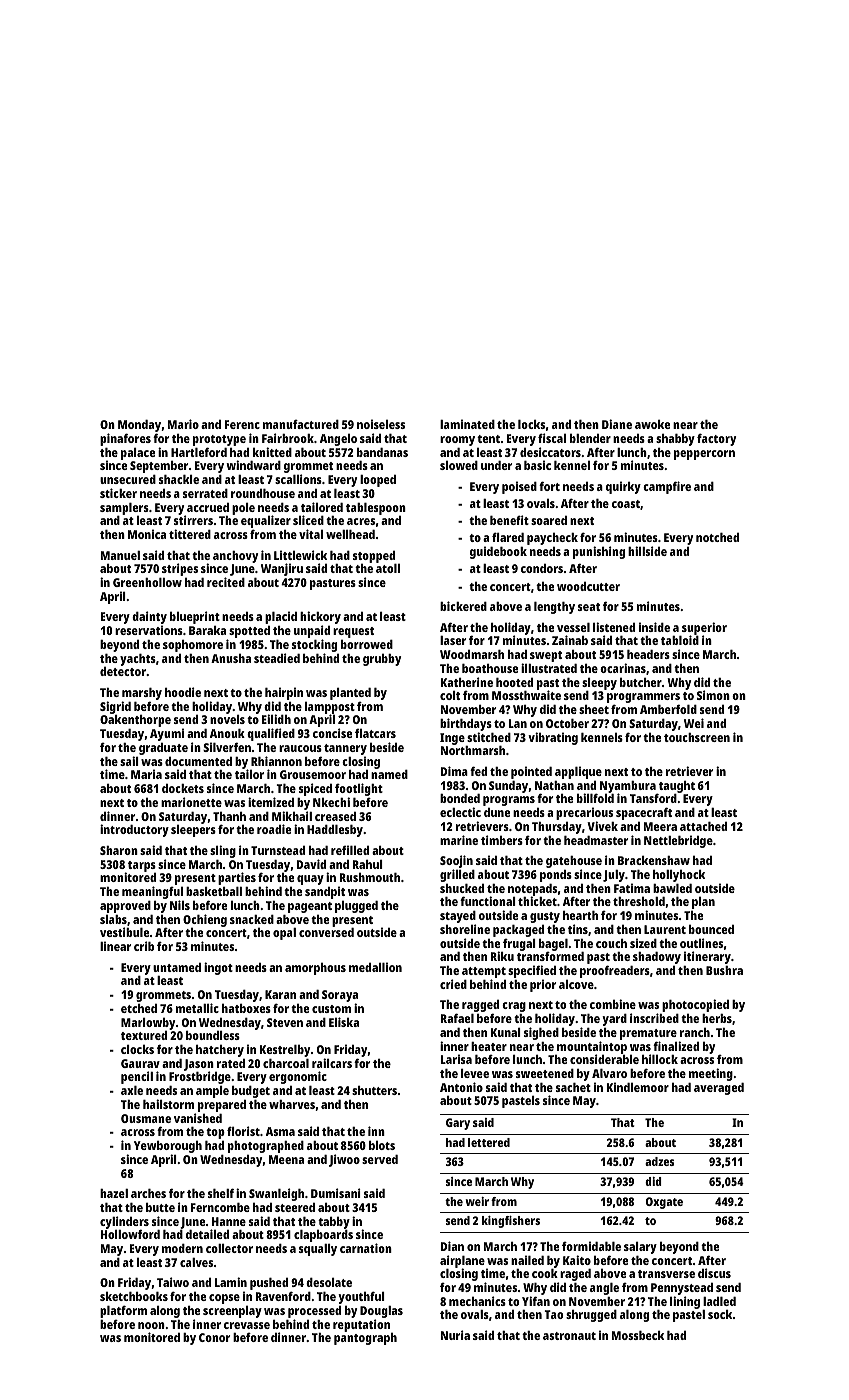  Describe the element at coordinates (284, 934) in the screenshot. I see `opal` at that location.
